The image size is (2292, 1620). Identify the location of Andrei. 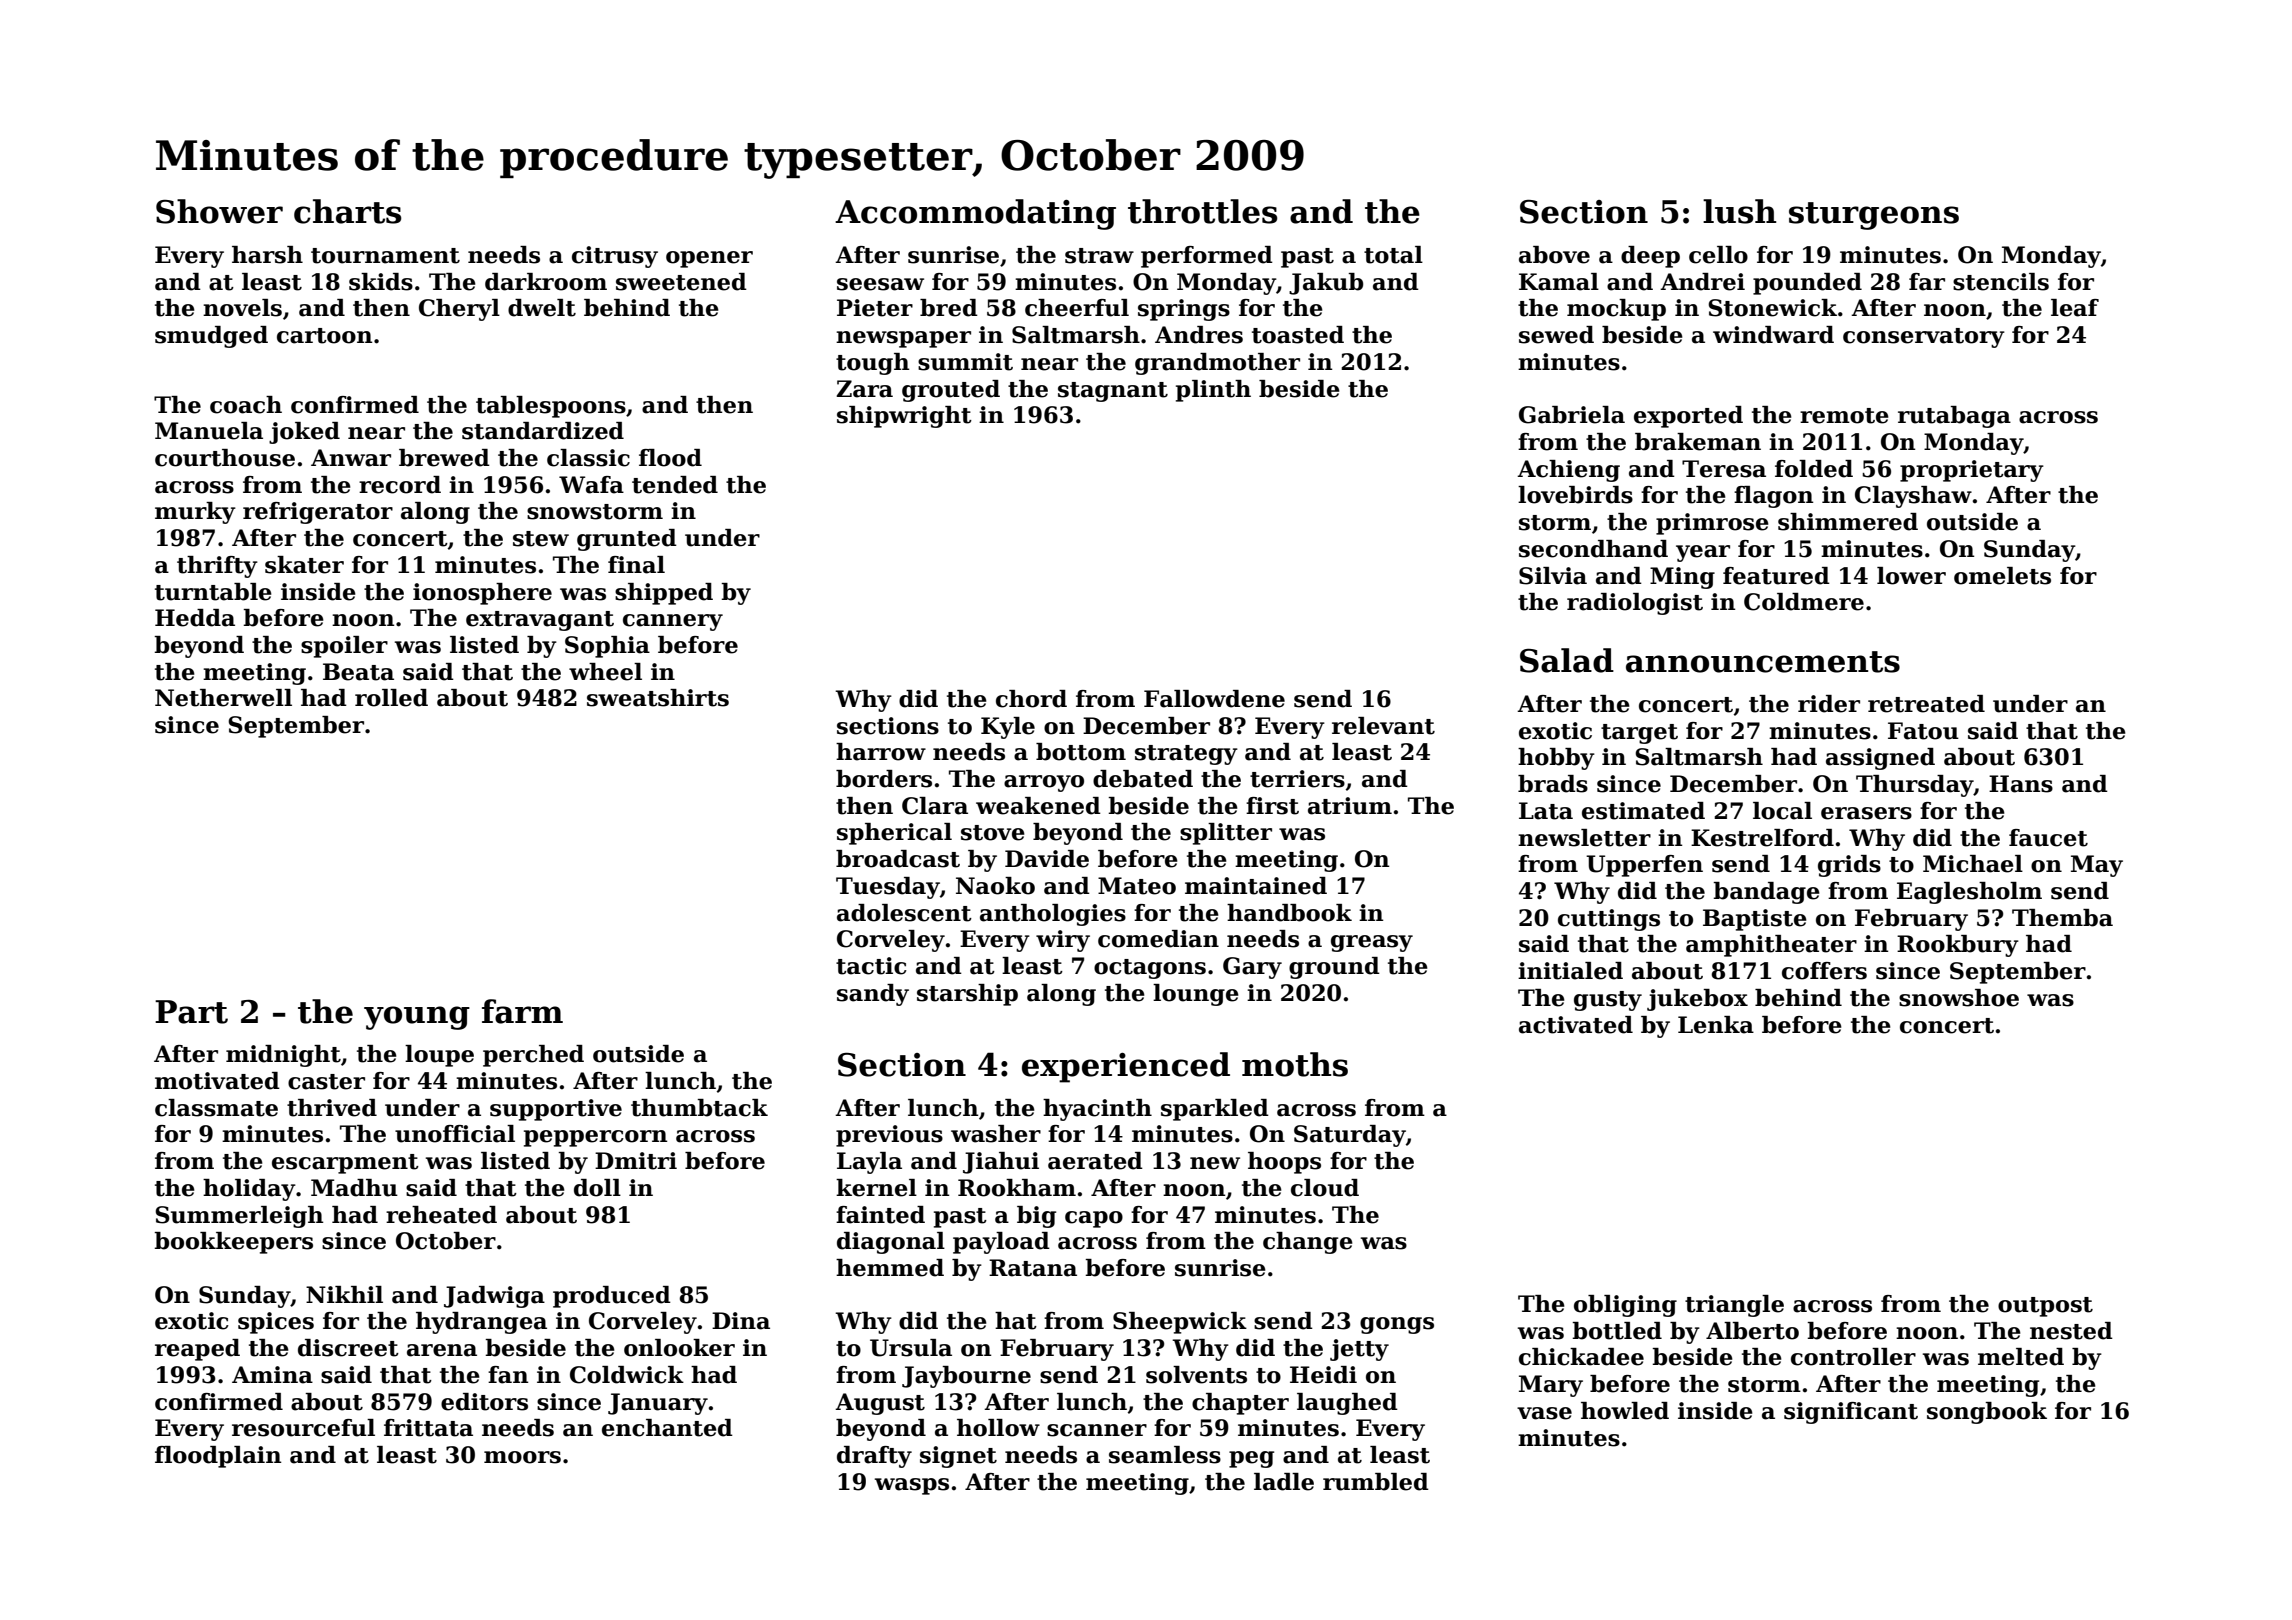
(1702, 282).
